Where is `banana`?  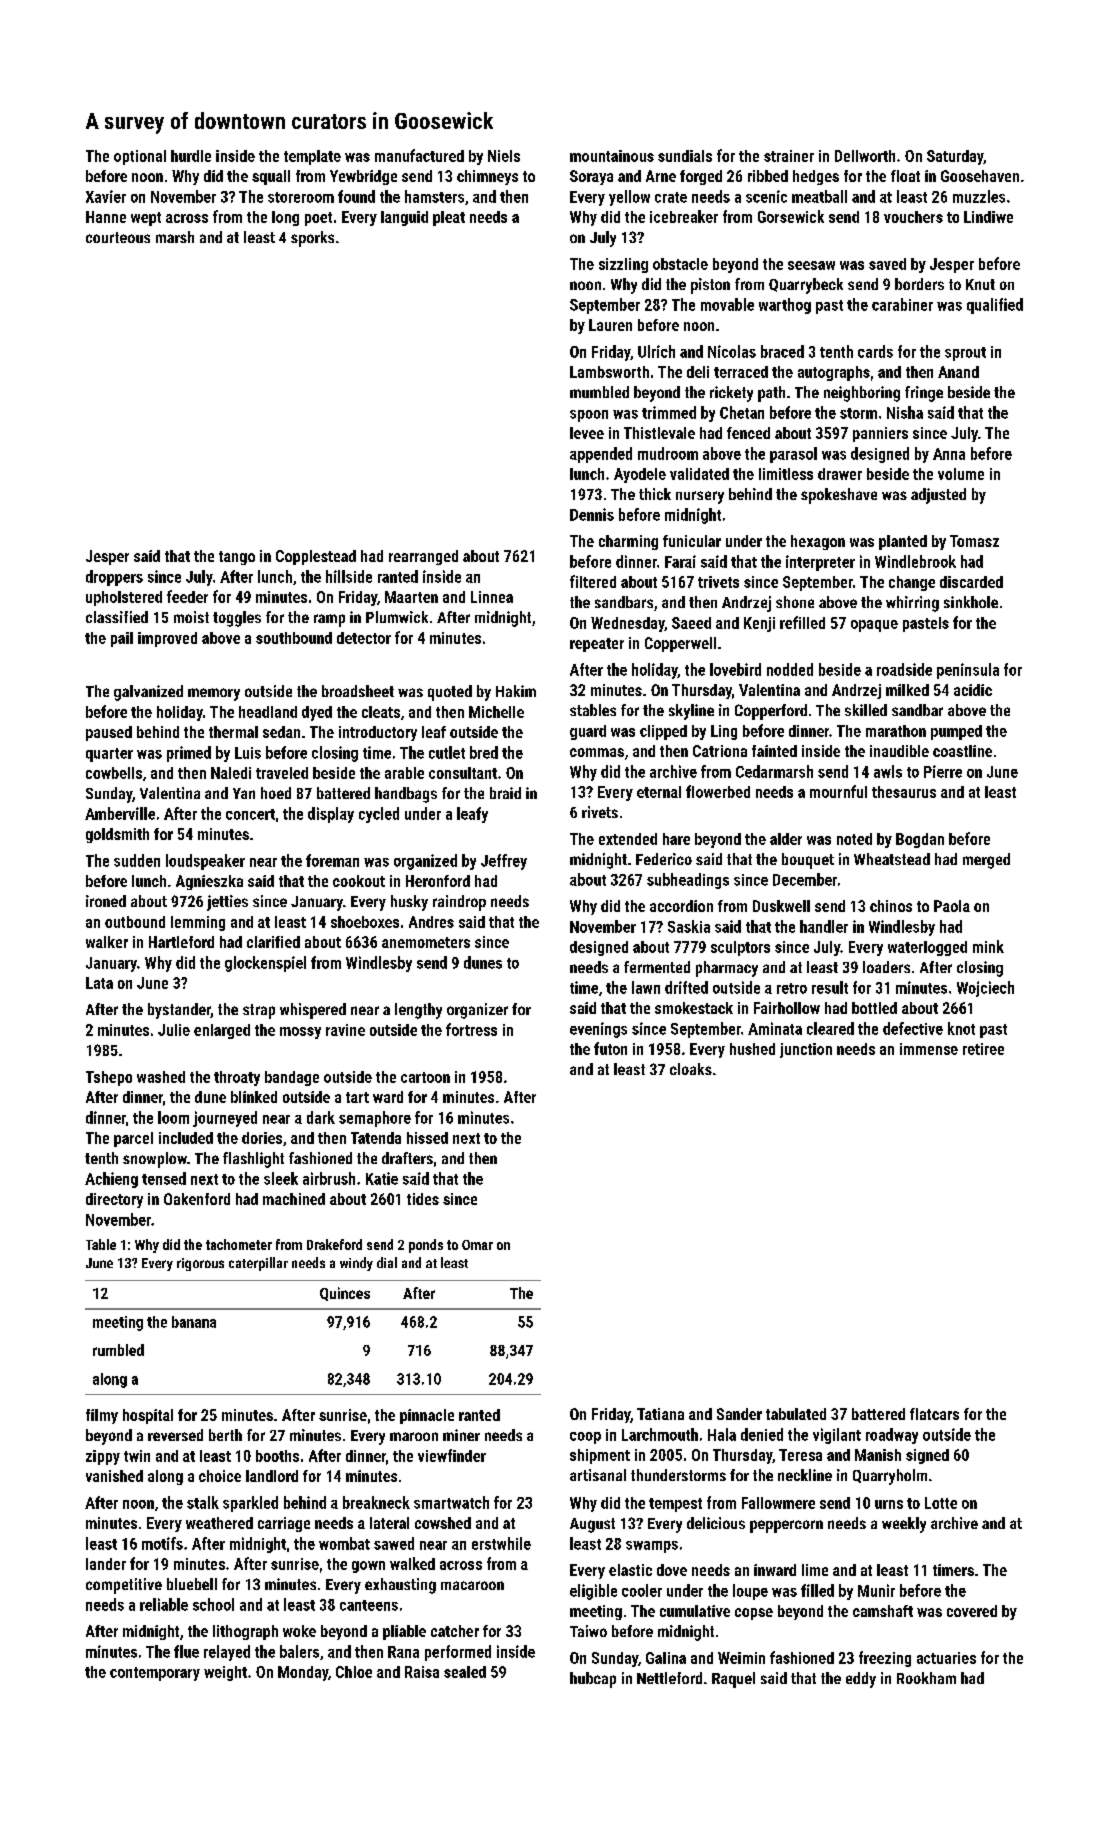 banana is located at coordinates (194, 1322).
